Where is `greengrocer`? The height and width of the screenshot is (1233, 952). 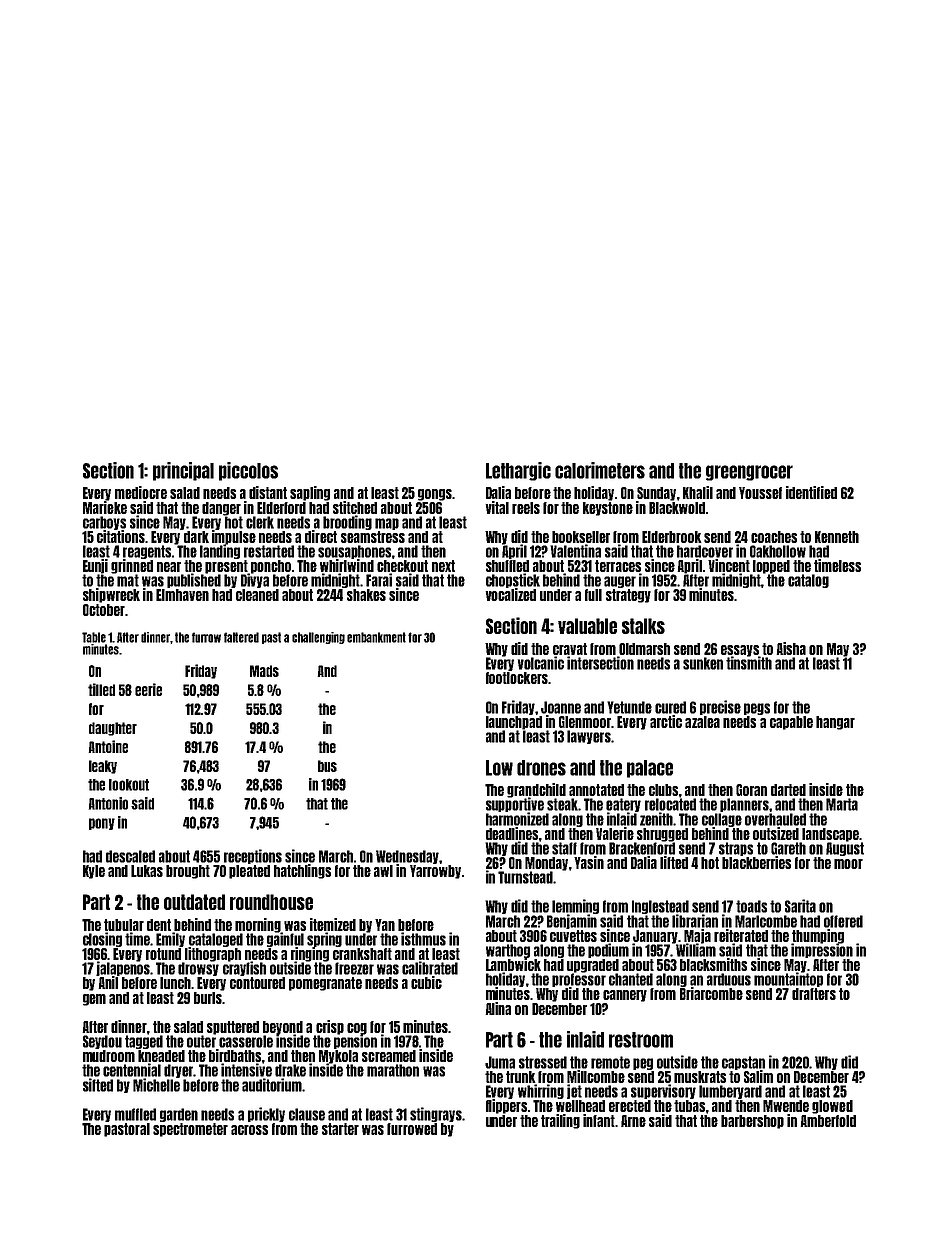 greengrocer is located at coordinates (749, 473).
